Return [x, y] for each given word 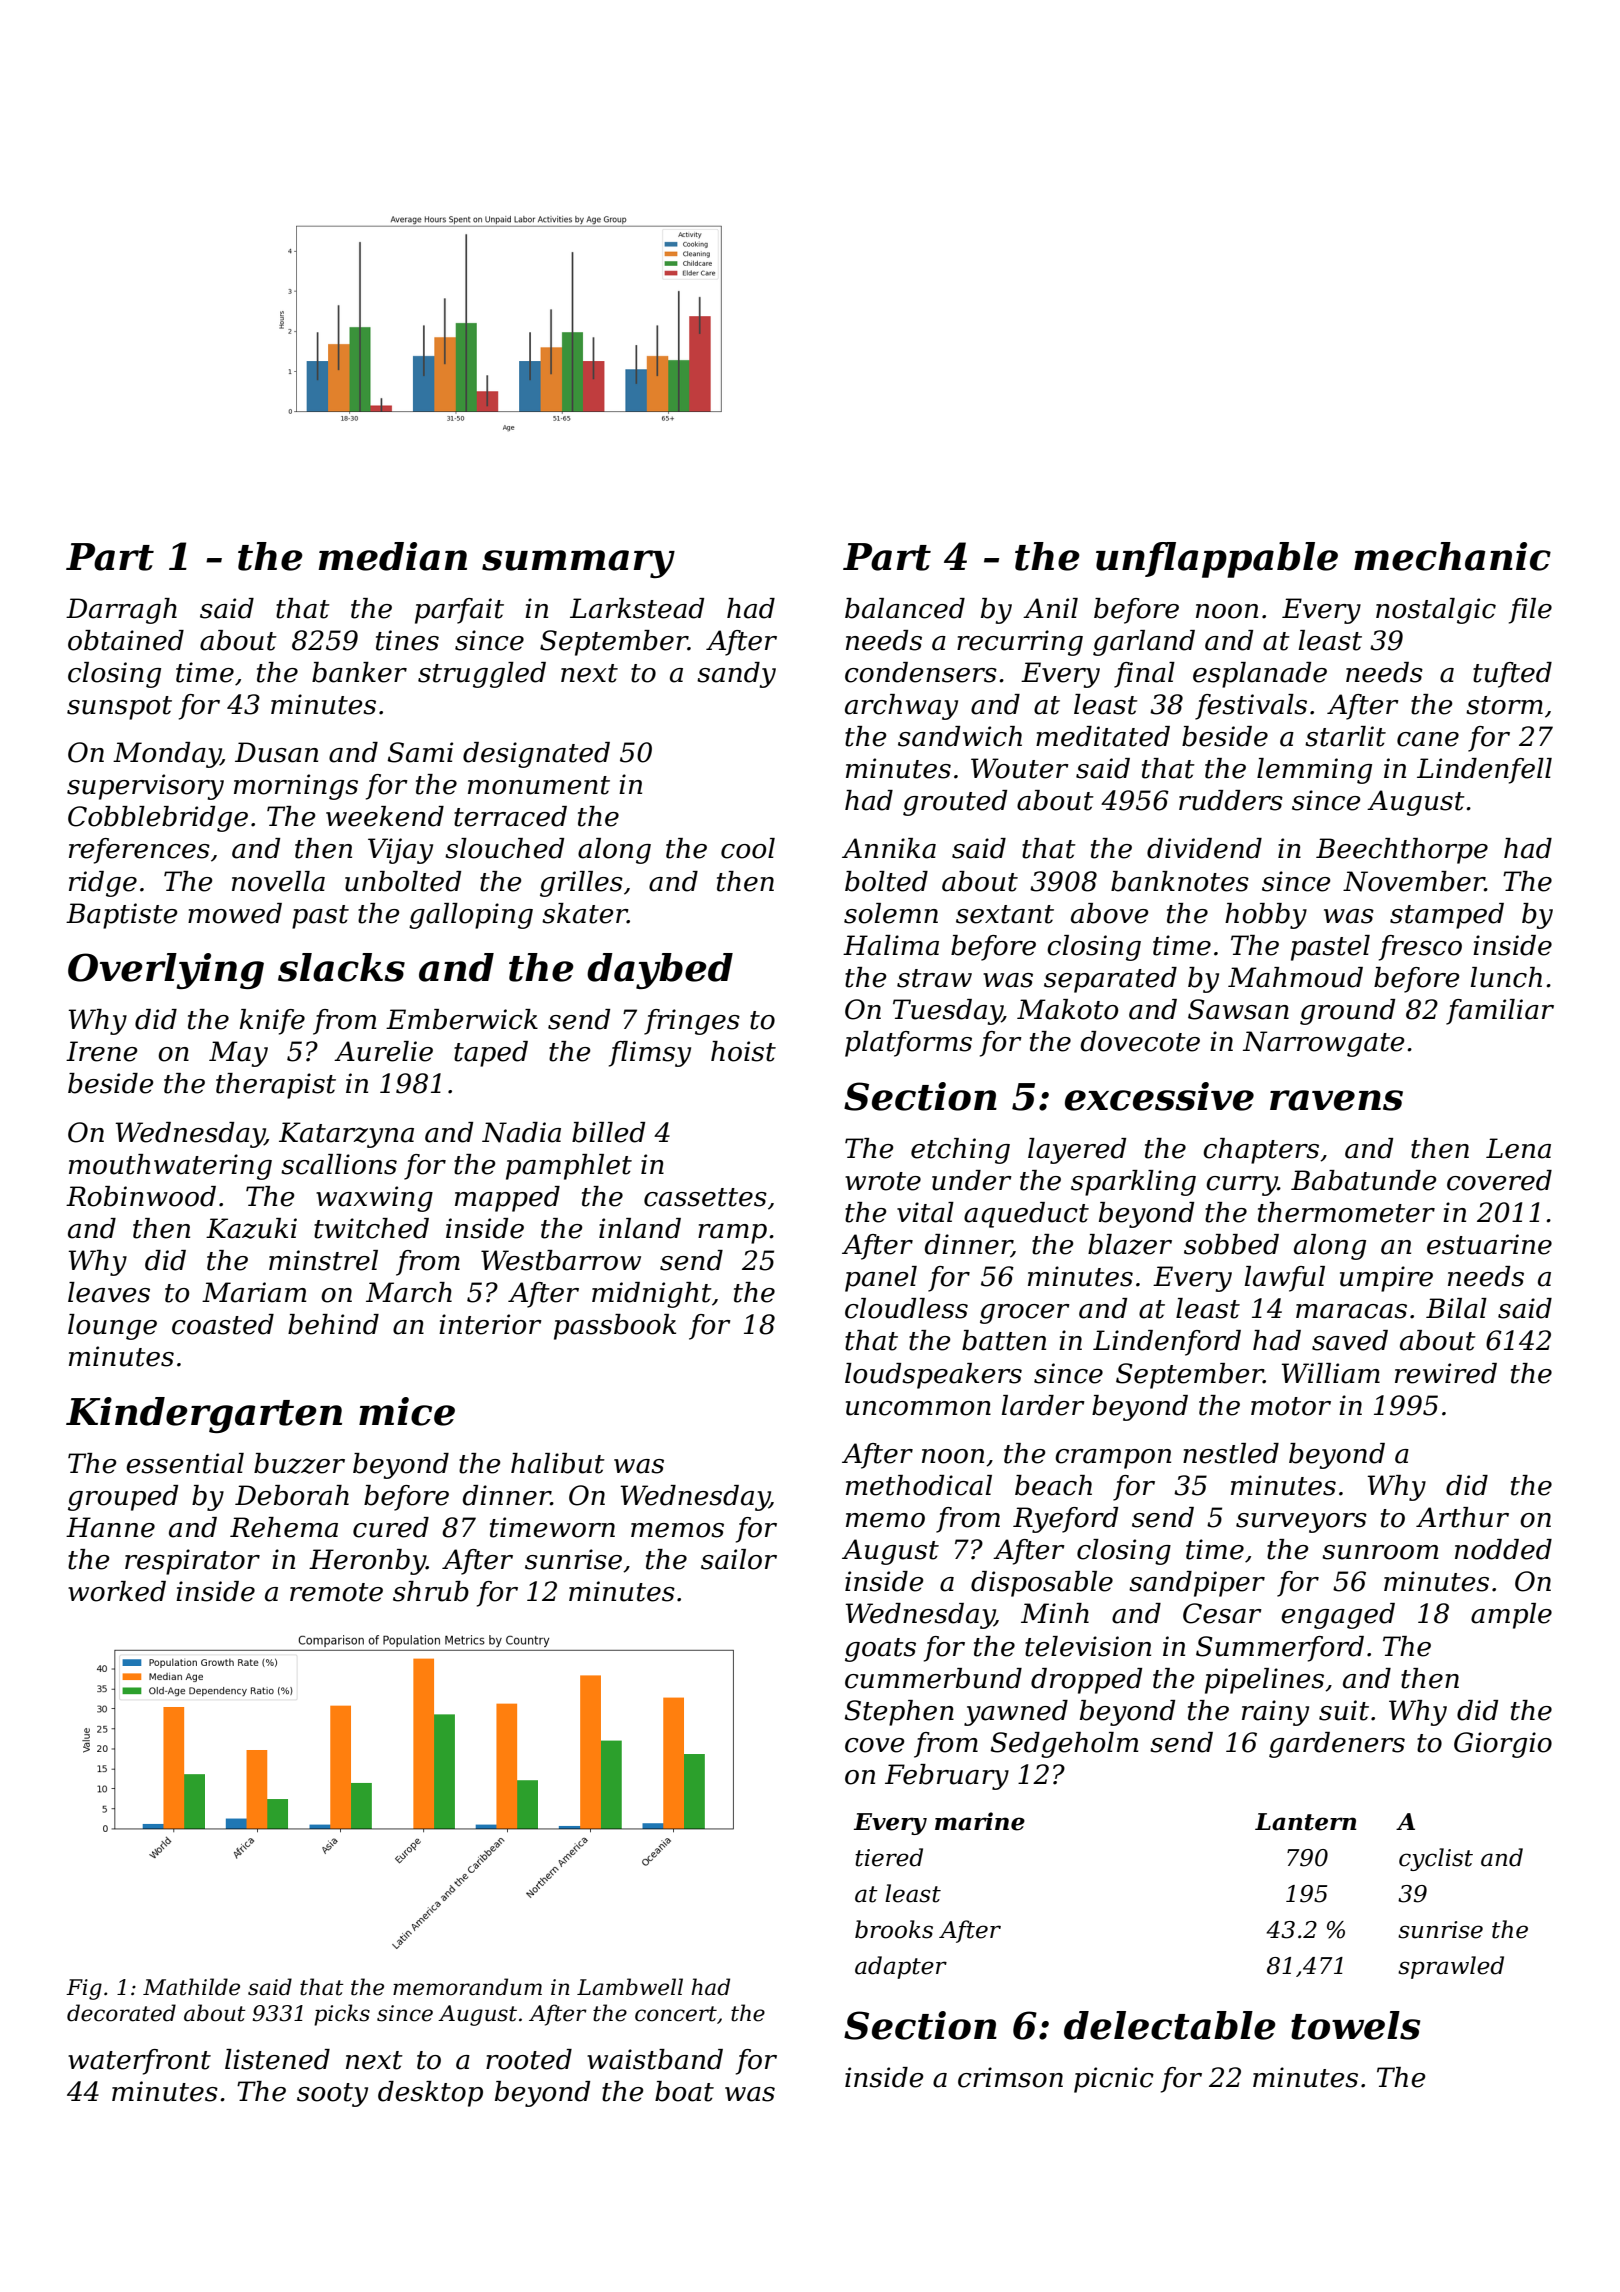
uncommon [918, 1408]
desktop [430, 2094]
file [1530, 611]
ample [1511, 1616]
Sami [420, 752]
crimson [1010, 2077]
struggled [482, 675]
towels [1355, 2025]
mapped [507, 1199]
